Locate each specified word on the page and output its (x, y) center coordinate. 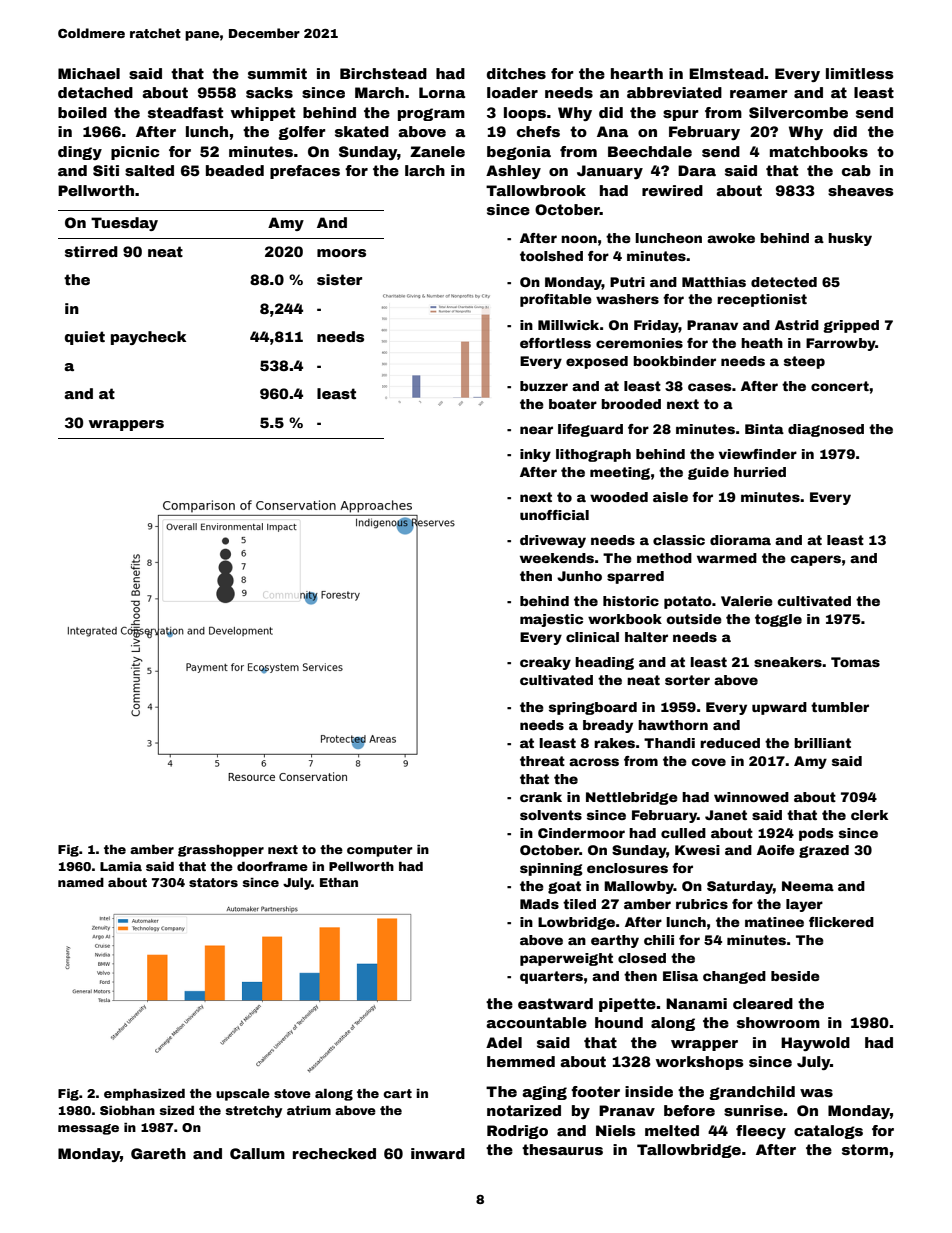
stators (213, 882)
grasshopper (221, 851)
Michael (89, 73)
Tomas (855, 662)
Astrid (797, 325)
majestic (551, 620)
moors (341, 253)
